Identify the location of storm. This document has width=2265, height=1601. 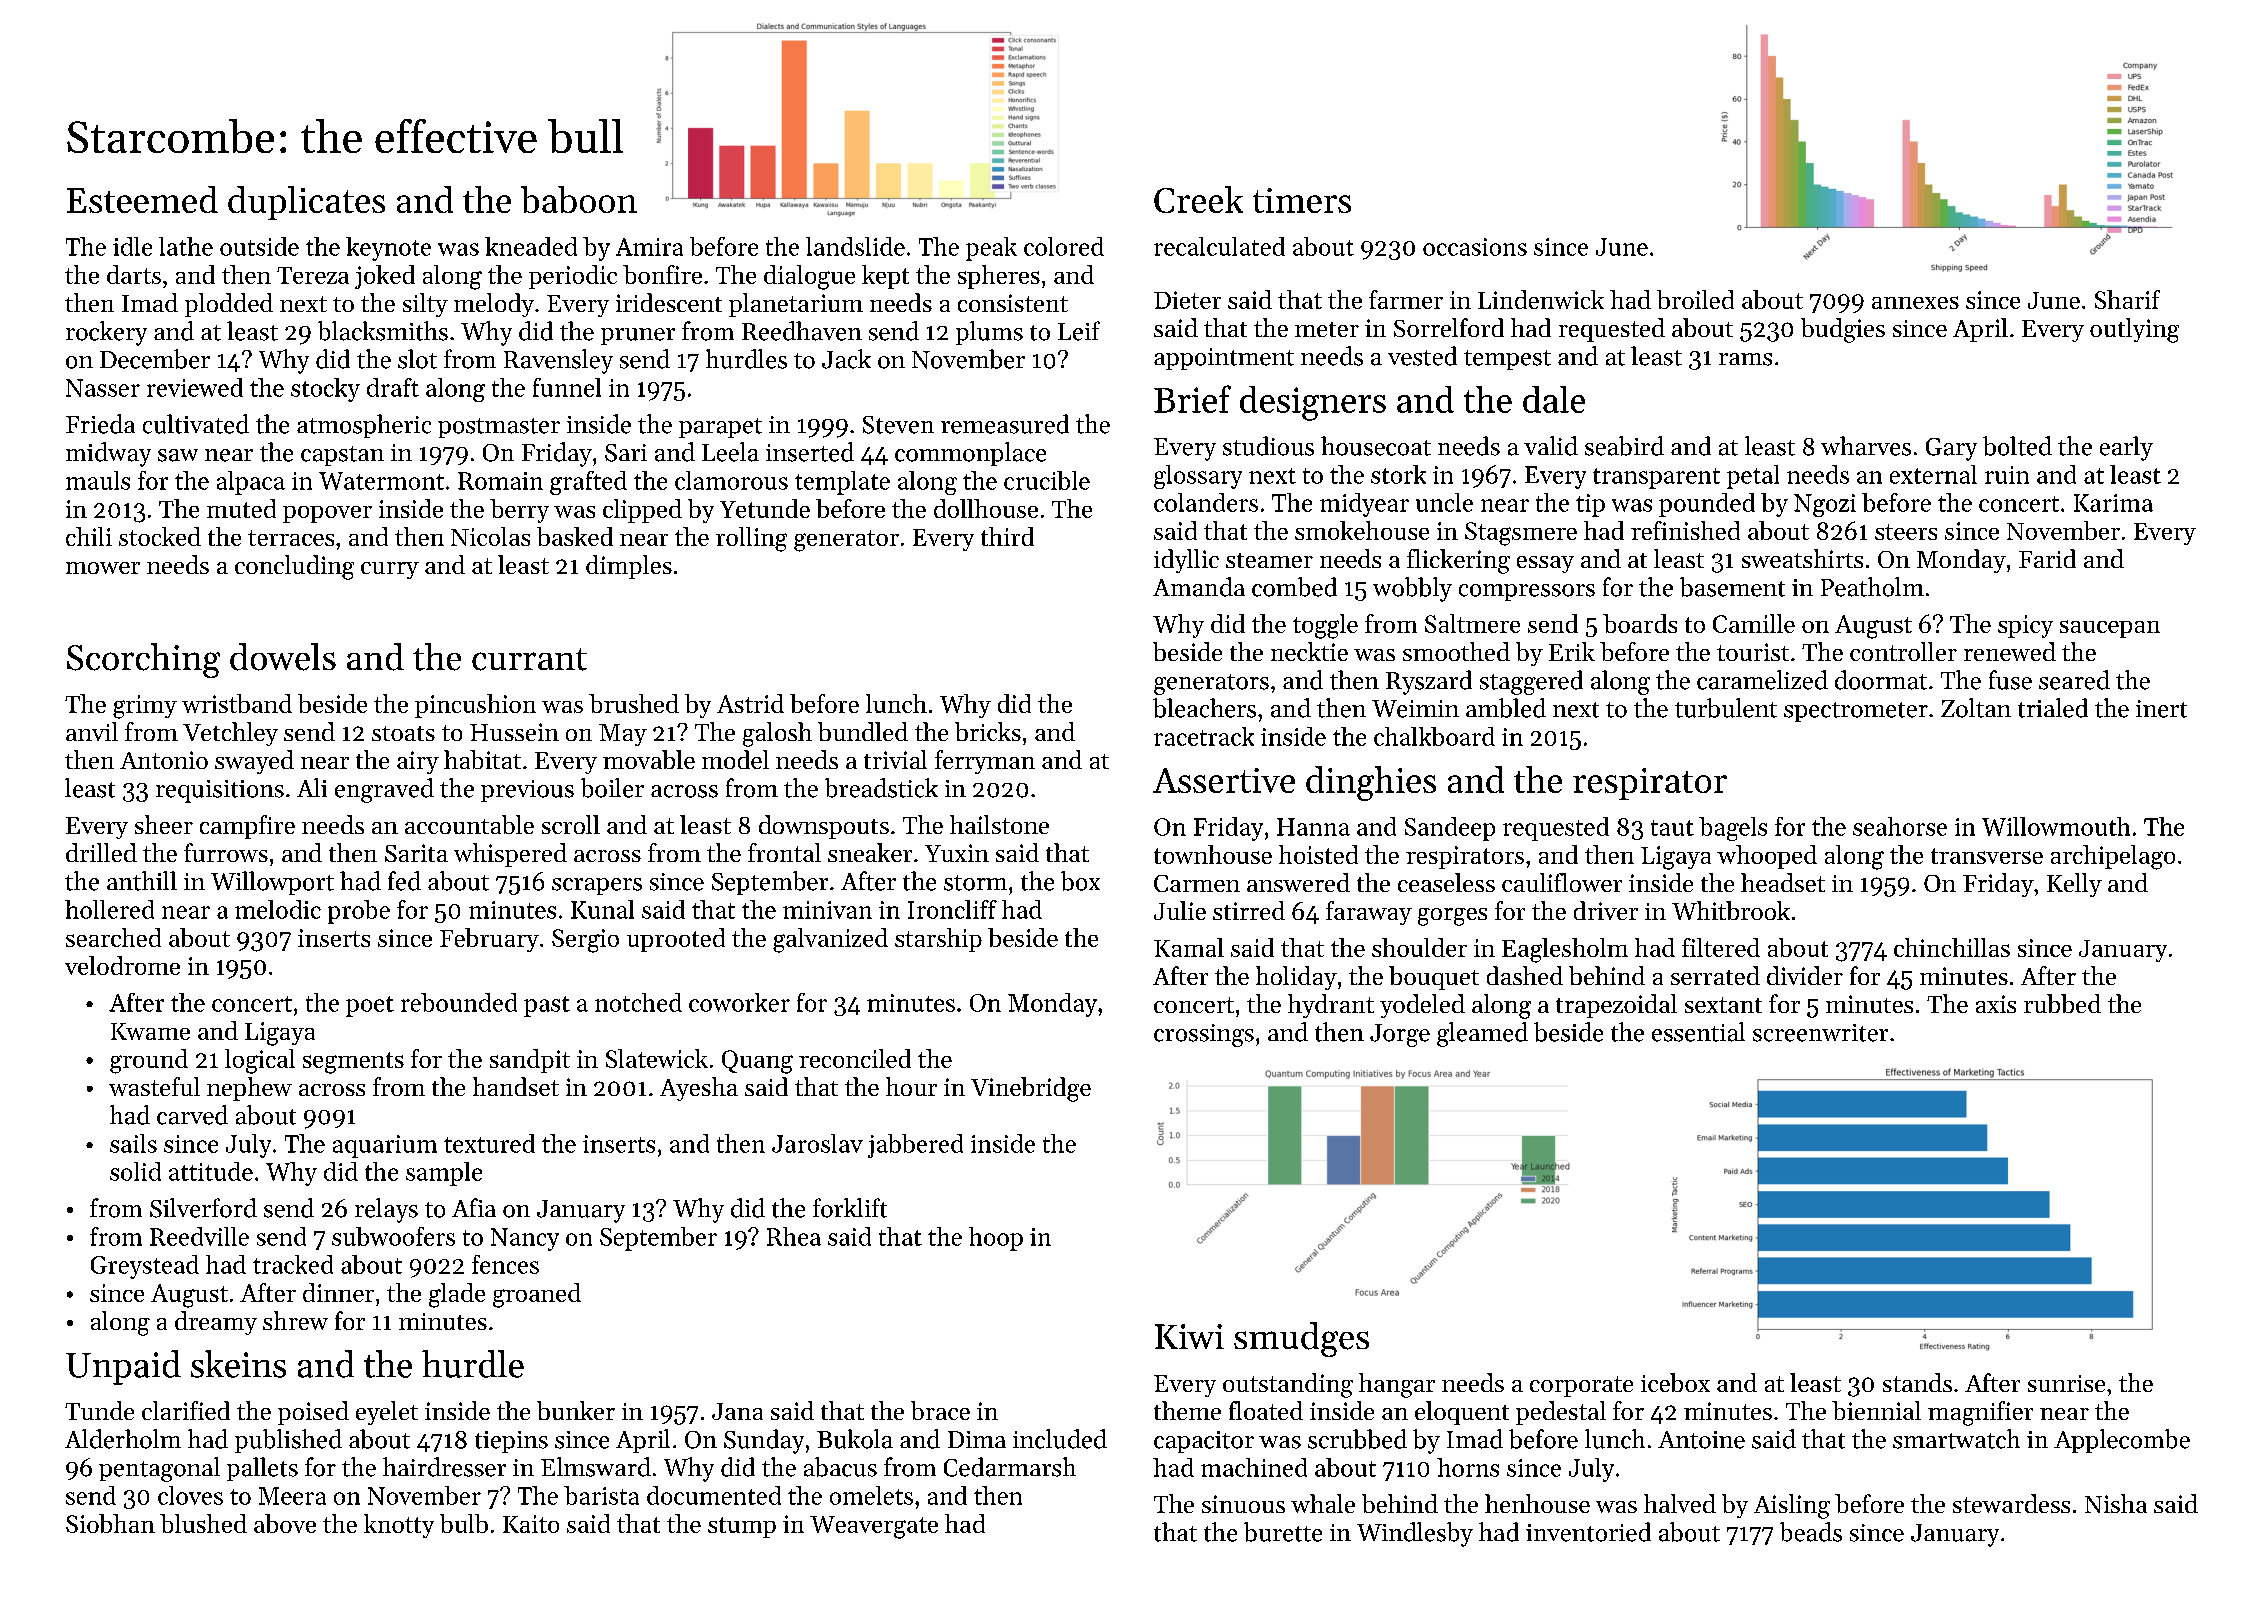
(975, 883).
